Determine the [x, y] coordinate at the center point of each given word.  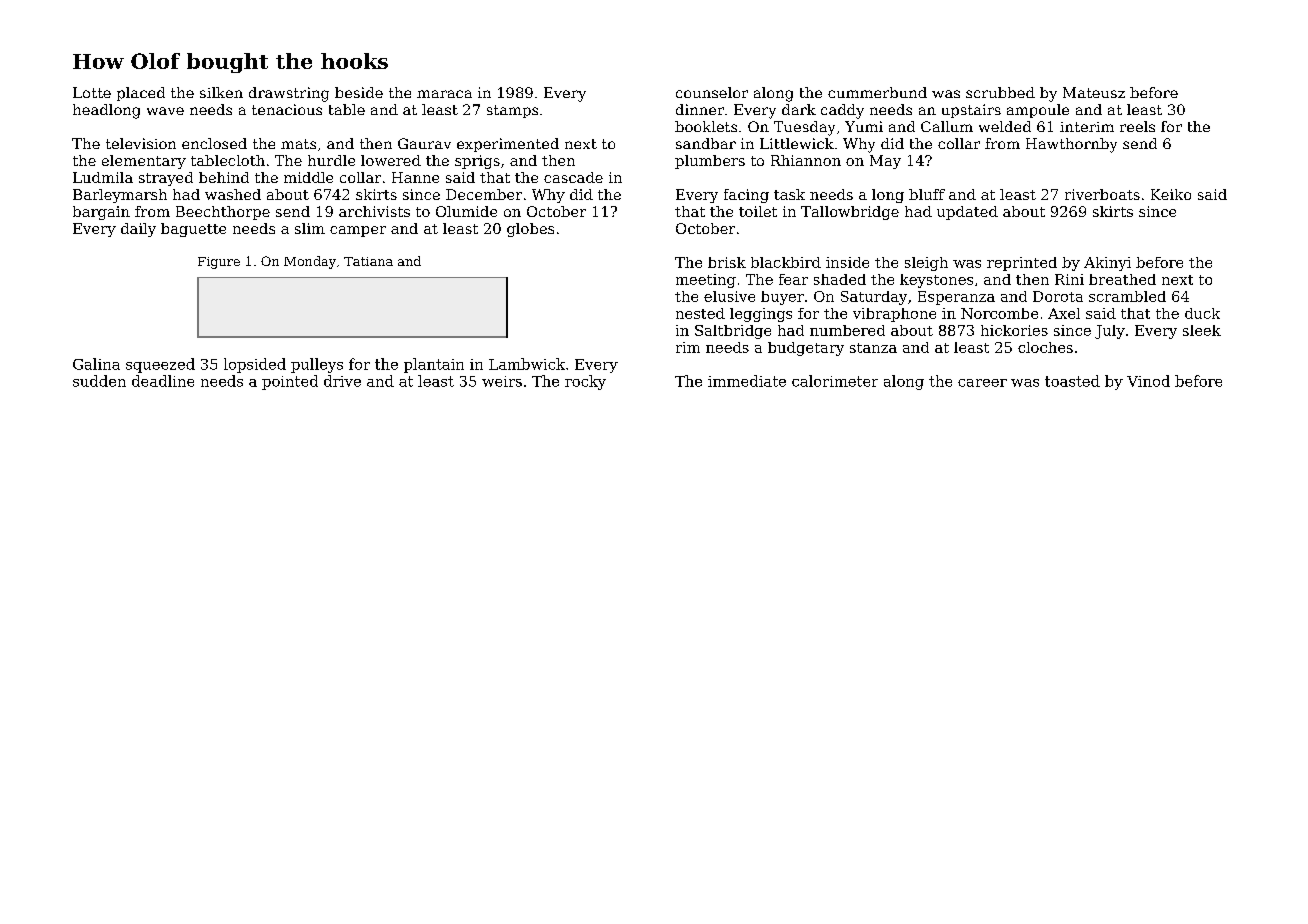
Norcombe [999, 313]
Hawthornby [1071, 145]
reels [1137, 126]
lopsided [255, 365]
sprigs [477, 162]
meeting [706, 281]
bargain [101, 213]
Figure [219, 263]
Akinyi [1107, 264]
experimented [508, 145]
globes [530, 230]
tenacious [287, 109]
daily [138, 230]
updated [967, 213]
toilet [758, 211]
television [141, 143]
